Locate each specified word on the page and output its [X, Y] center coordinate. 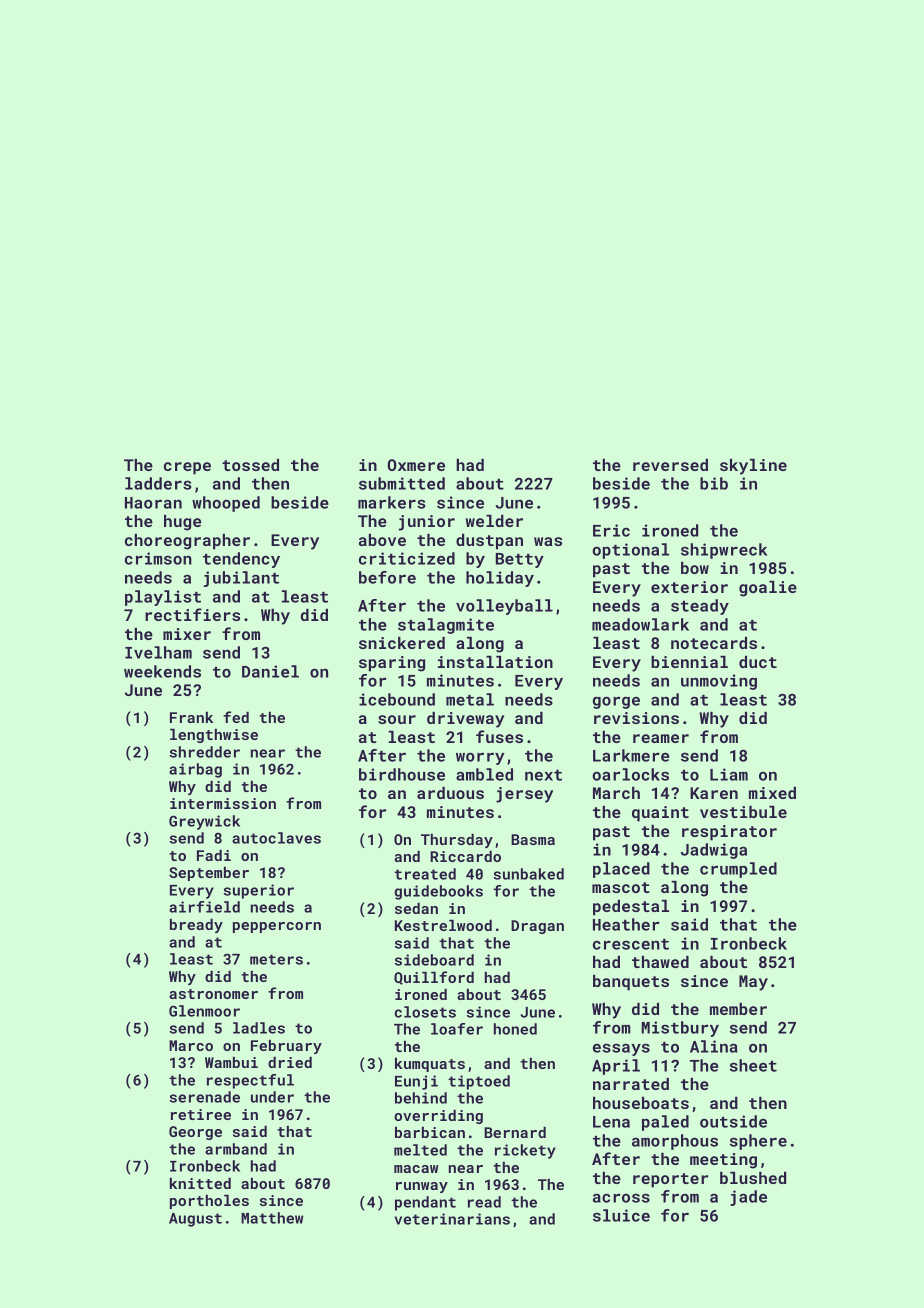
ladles [259, 1028]
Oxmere [416, 465]
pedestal [631, 908]
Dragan [537, 927]
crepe [187, 468]
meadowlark [640, 624]
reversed [670, 465]
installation [495, 662]
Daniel [270, 671]
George [195, 1133]
